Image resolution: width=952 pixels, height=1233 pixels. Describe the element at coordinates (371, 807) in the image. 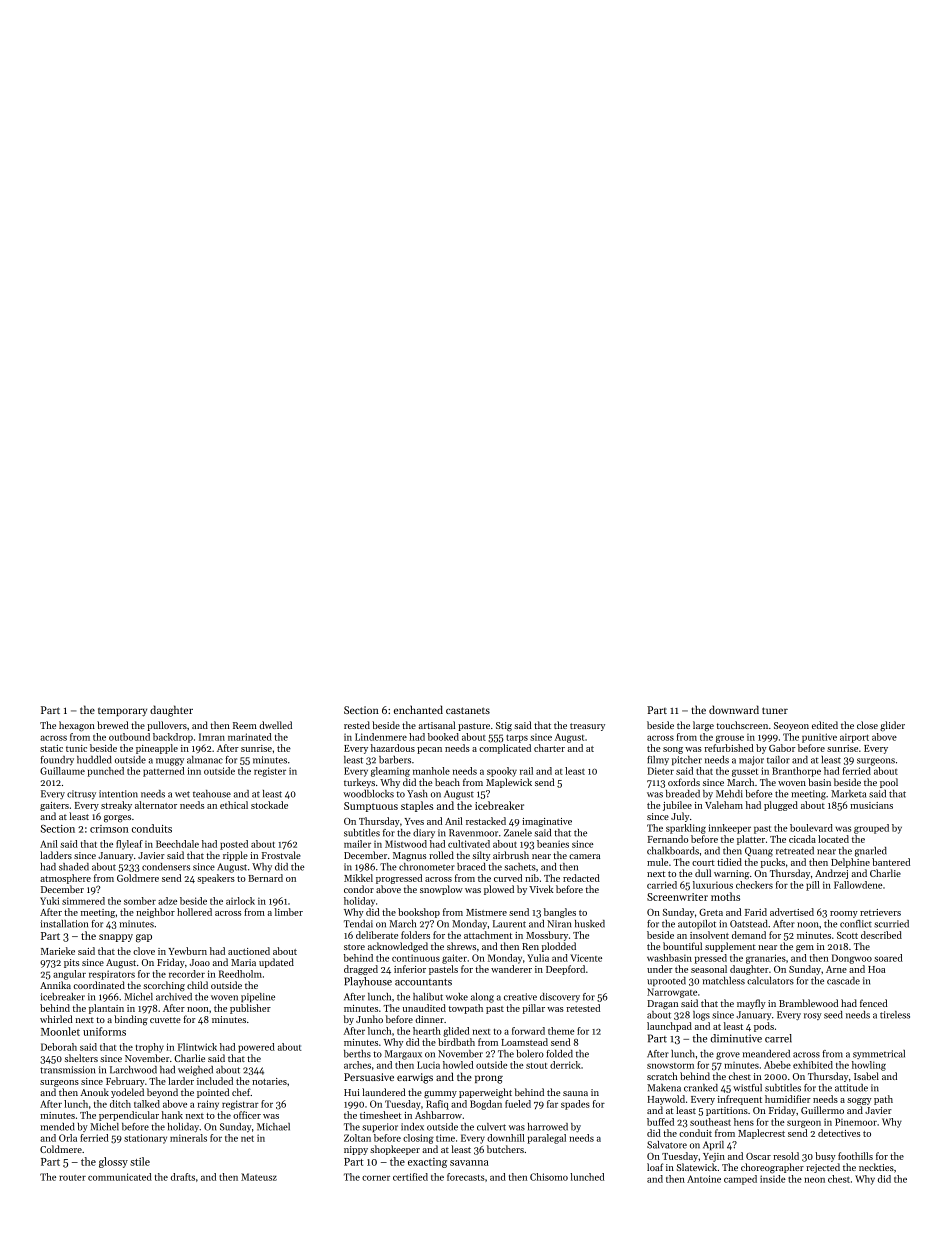

I see `Sumptuous` at that location.
